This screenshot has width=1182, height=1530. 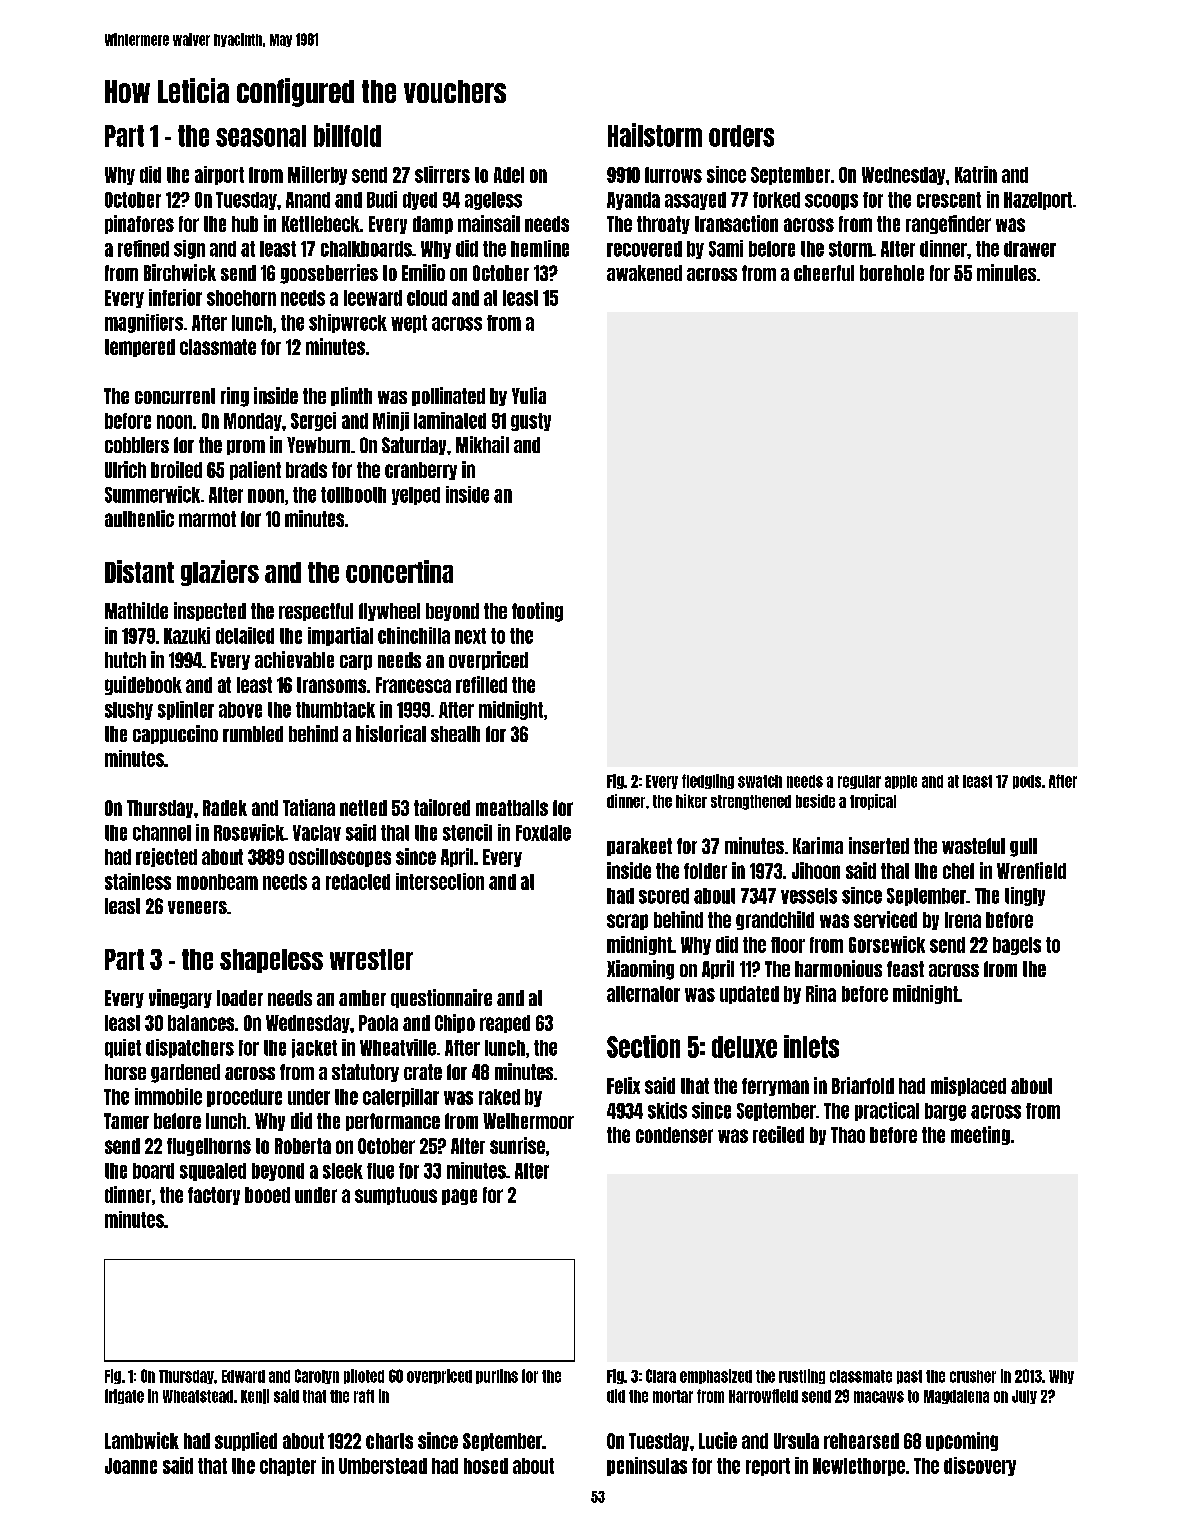 What do you see at coordinates (741, 136) in the screenshot?
I see `orders` at bounding box center [741, 136].
